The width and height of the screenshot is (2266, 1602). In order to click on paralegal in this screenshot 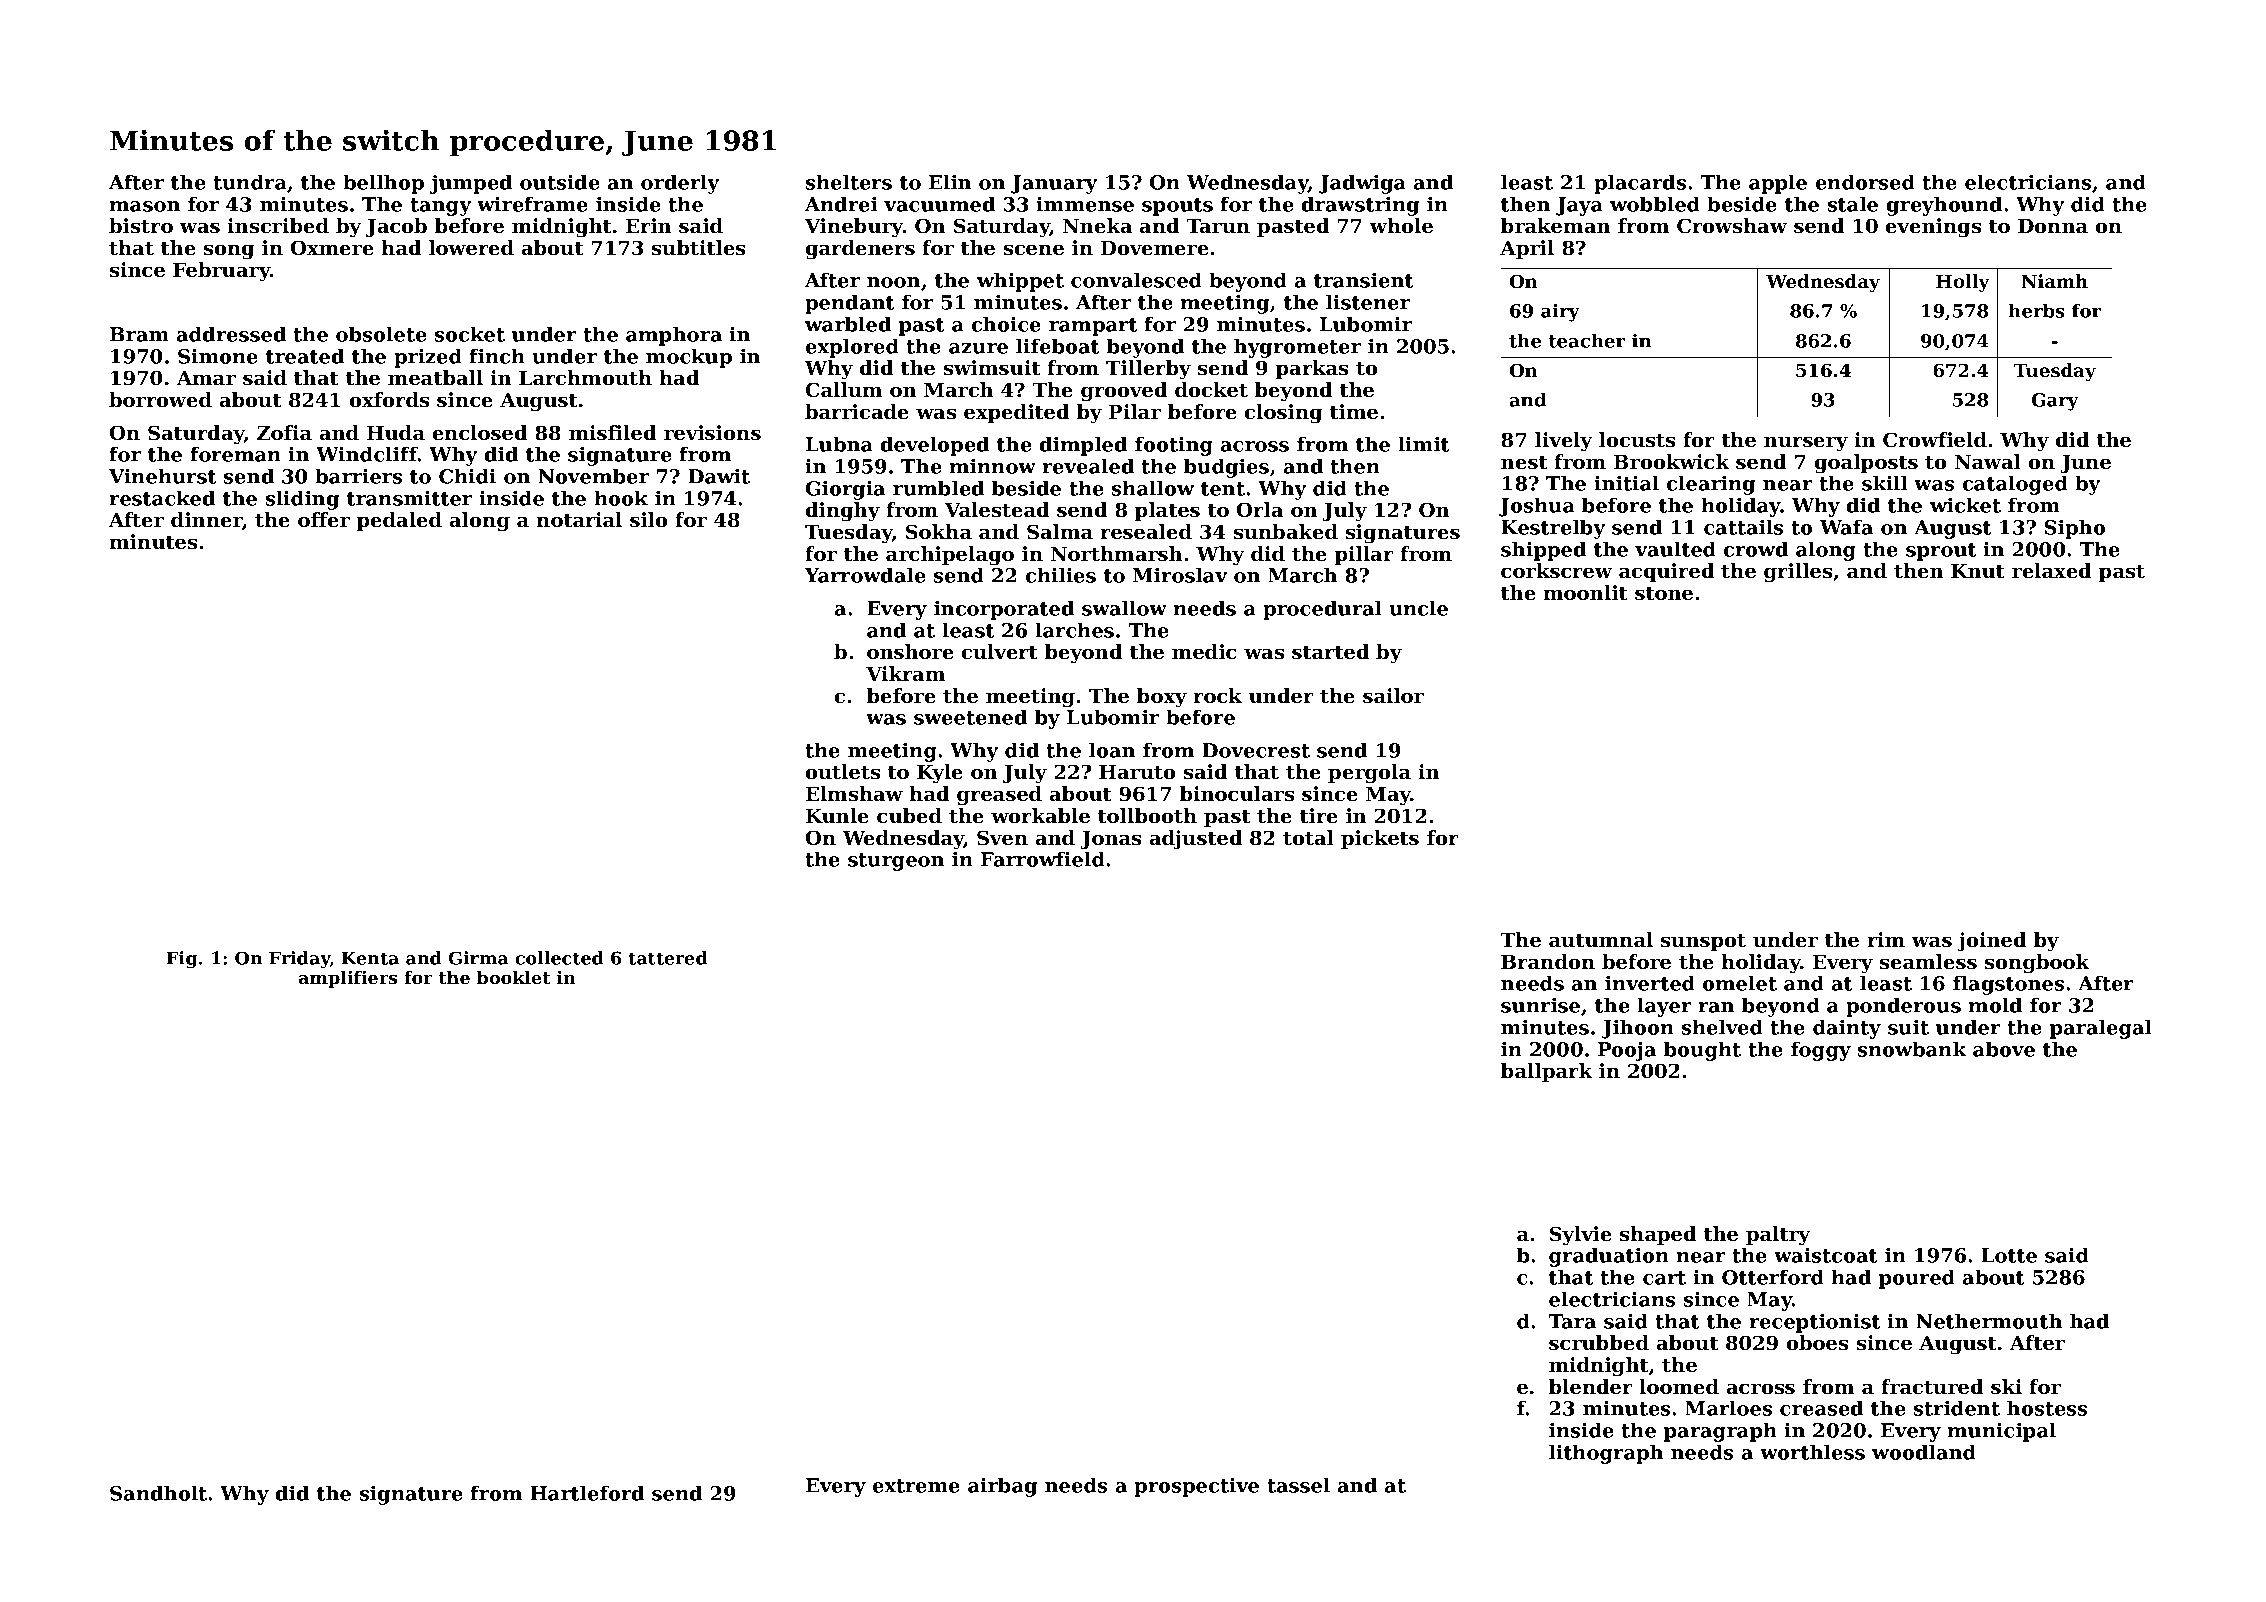, I will do `click(2101, 1029)`.
